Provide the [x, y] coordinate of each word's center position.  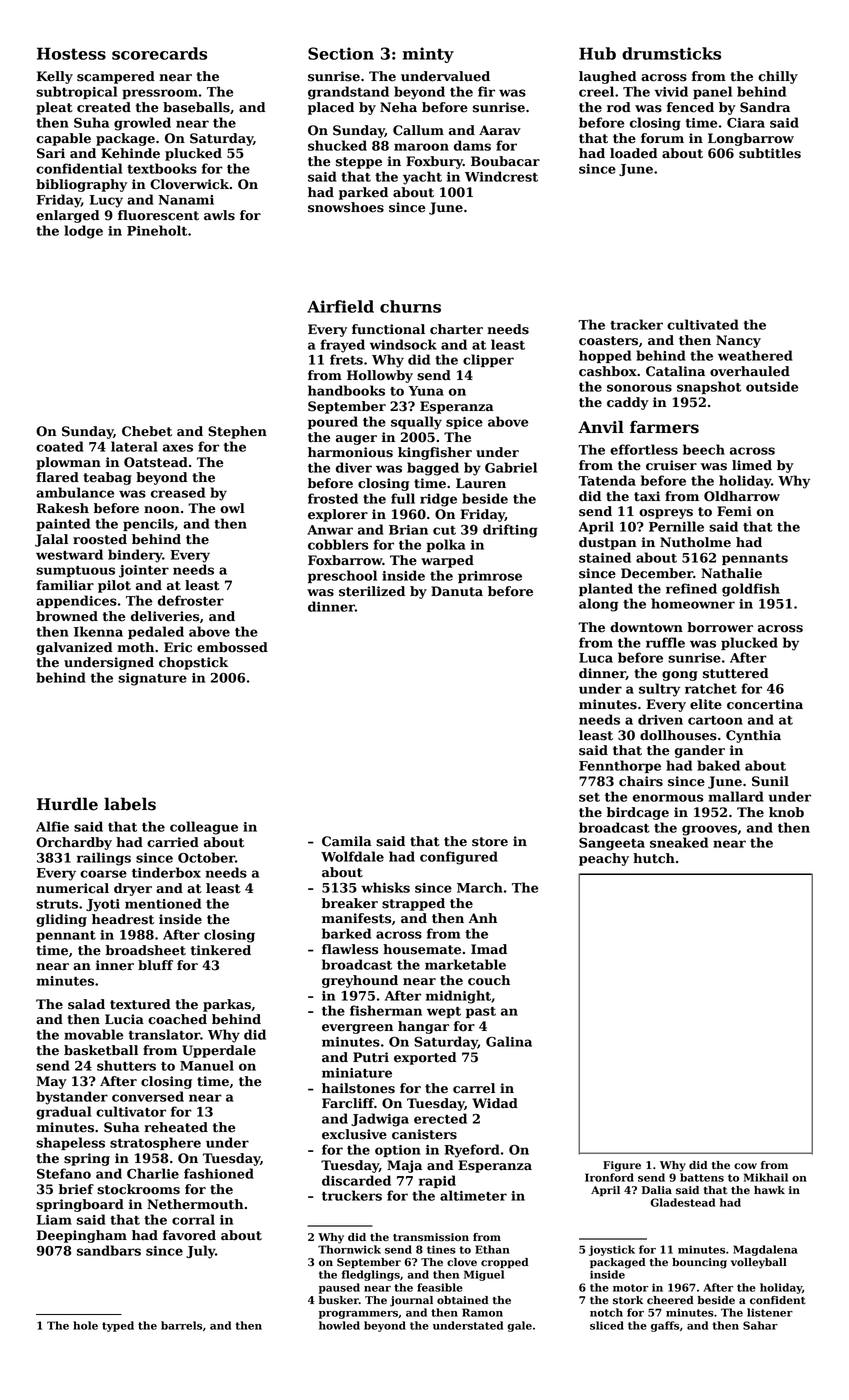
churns [410, 306]
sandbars [109, 1250]
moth [135, 647]
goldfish [751, 590]
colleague [204, 828]
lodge [83, 232]
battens [702, 1177]
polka [446, 545]
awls [219, 215]
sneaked [679, 842]
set [589, 797]
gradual [63, 1113]
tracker [636, 324]
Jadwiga [380, 1120]
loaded [634, 153]
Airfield [340, 306]
